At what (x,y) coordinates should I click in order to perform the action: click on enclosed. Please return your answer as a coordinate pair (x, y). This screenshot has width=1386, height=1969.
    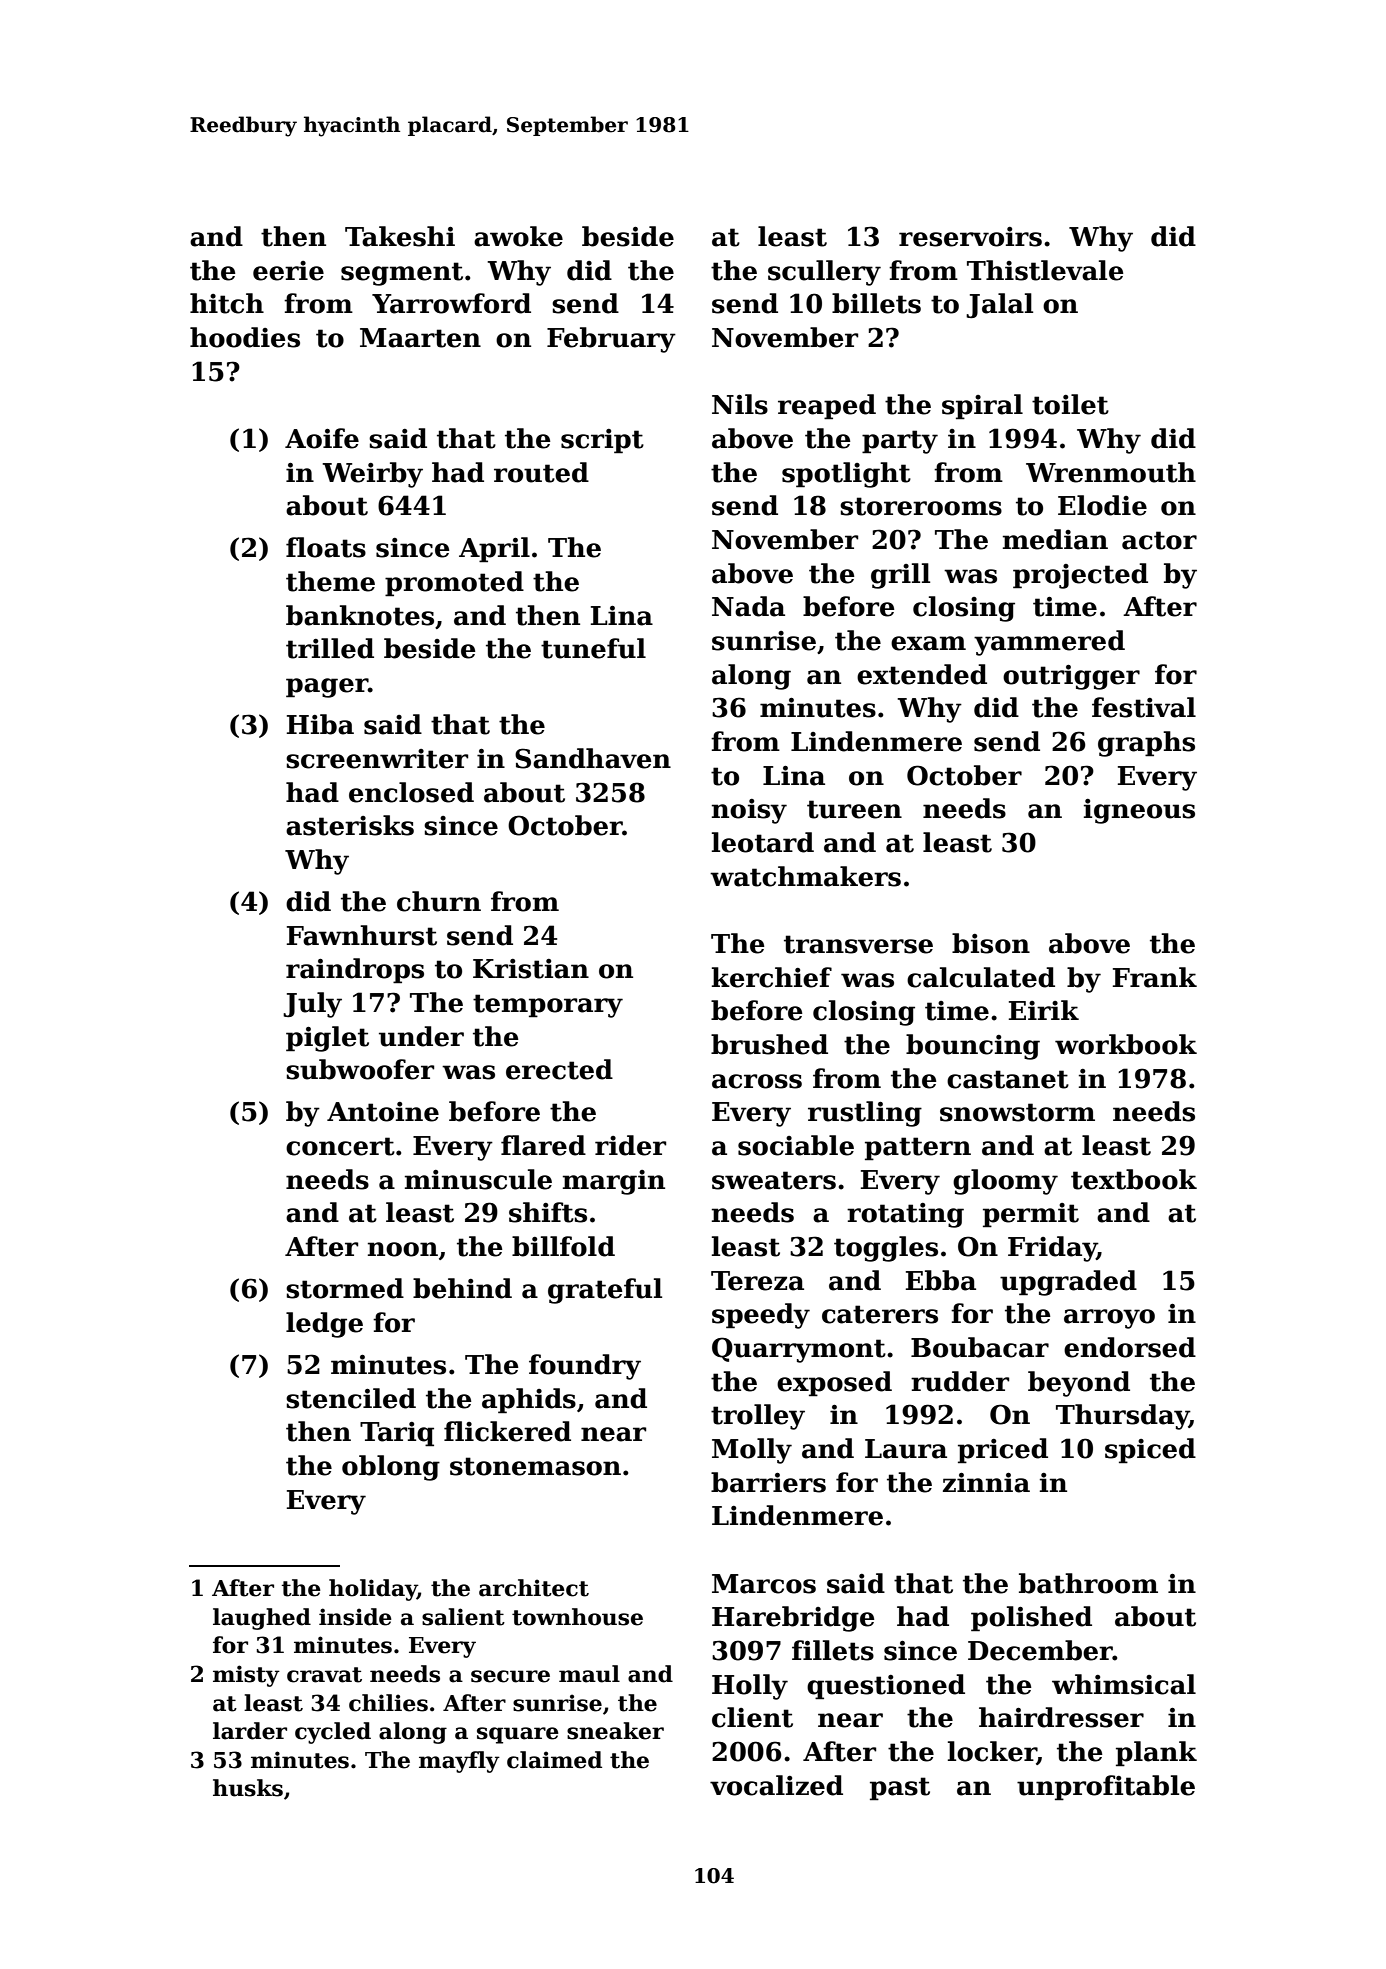
    Looking at the image, I should click on (411, 792).
